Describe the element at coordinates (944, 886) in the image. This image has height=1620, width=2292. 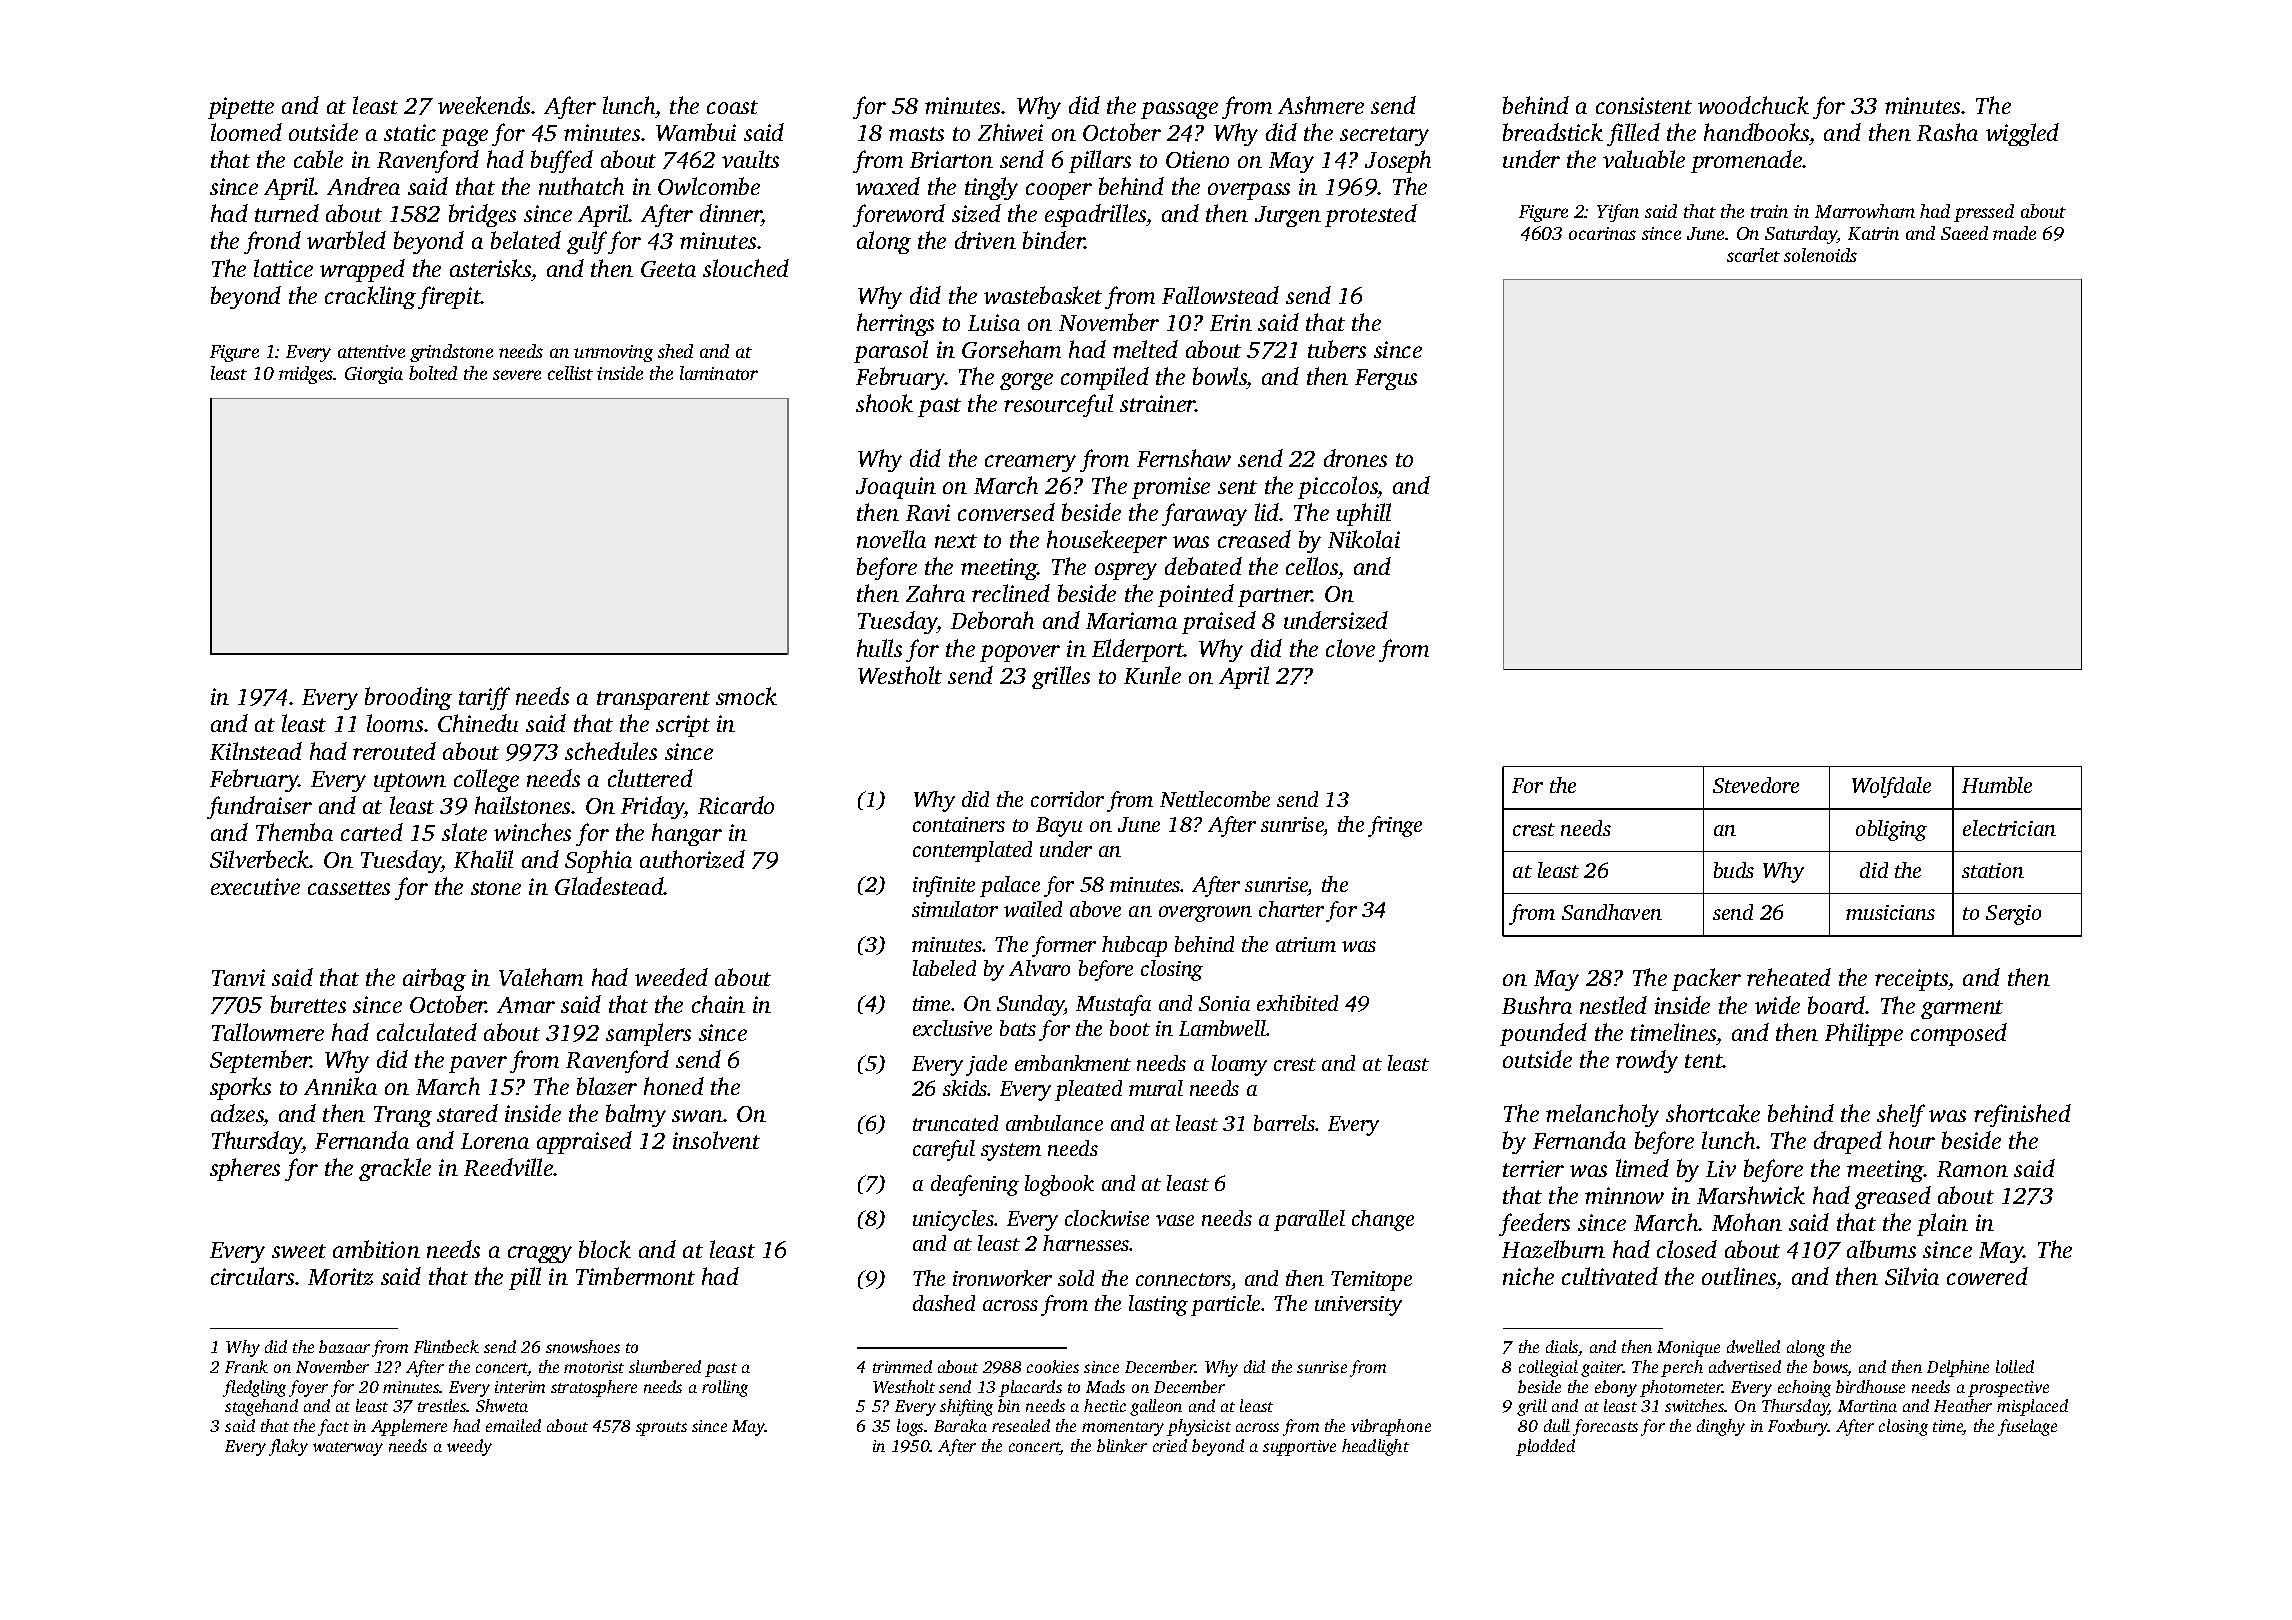
I see `infinite` at that location.
